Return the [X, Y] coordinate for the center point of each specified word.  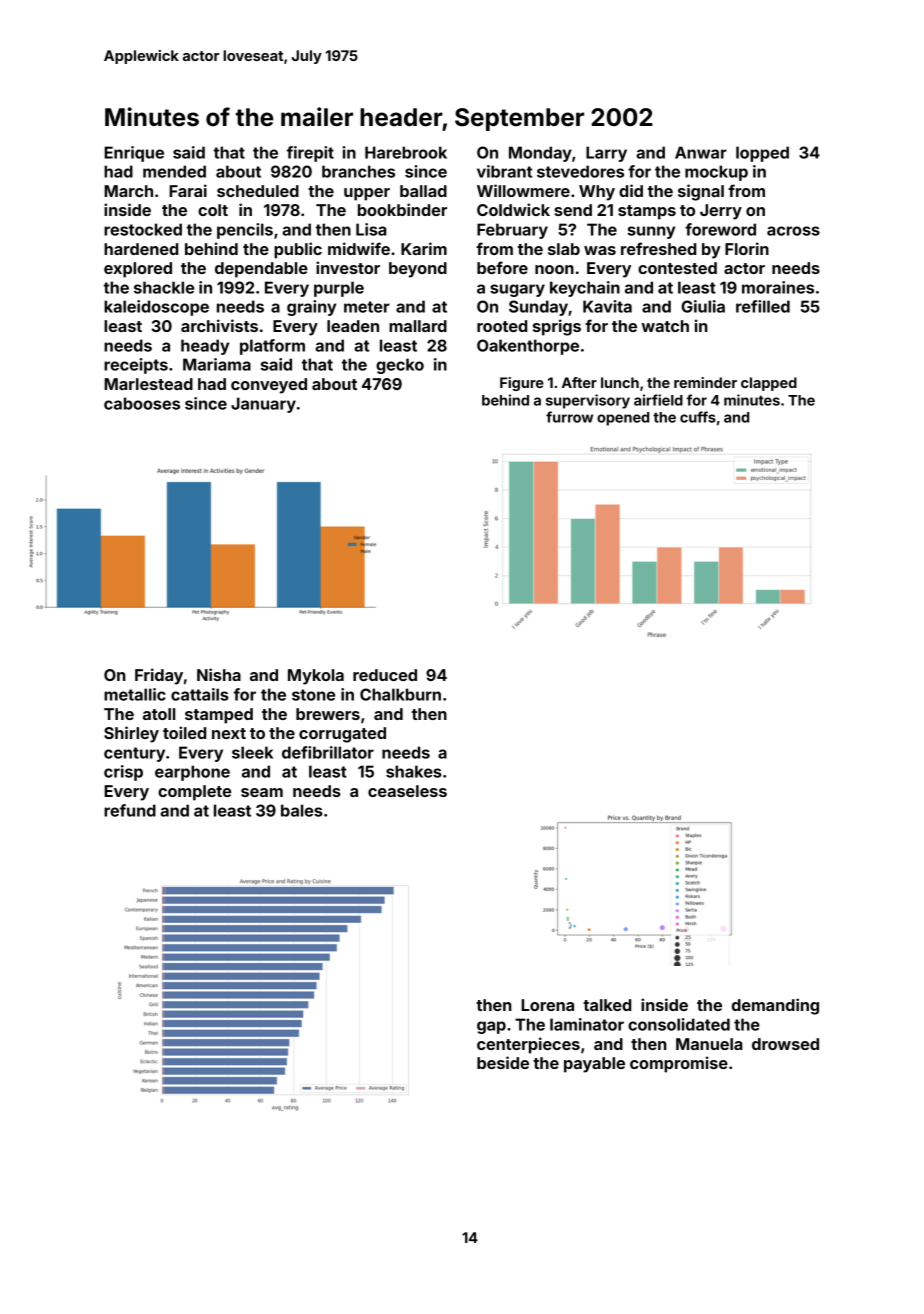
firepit [310, 154]
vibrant [504, 171]
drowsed [785, 1044]
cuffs [698, 417]
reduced [385, 675]
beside [503, 1062]
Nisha [219, 674]
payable [594, 1065]
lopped [762, 154]
